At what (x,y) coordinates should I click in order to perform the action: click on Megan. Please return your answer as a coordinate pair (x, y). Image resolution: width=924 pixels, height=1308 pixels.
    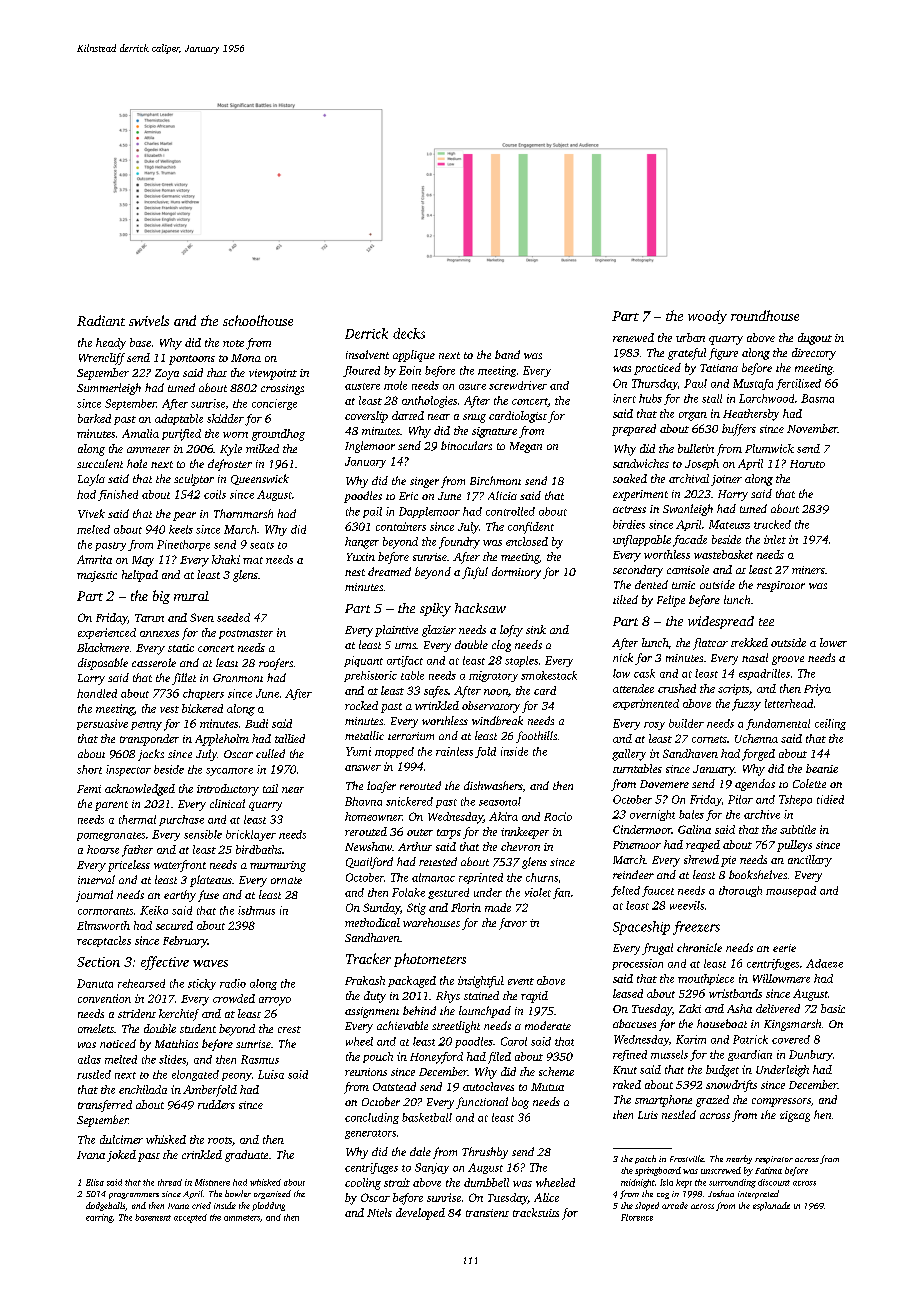
    Looking at the image, I should click on (526, 447).
